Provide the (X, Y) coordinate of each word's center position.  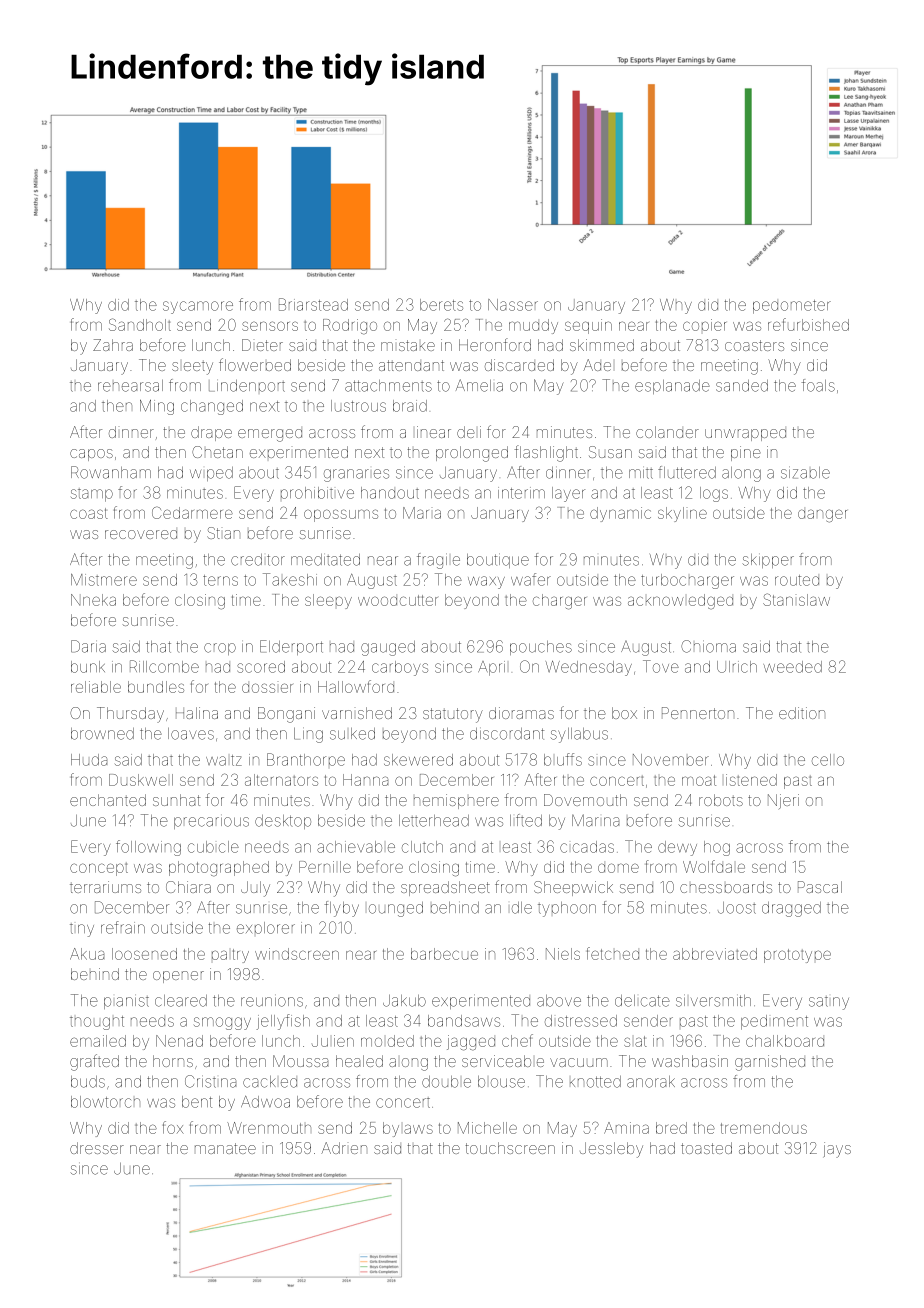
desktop (283, 822)
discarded (519, 365)
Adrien (344, 1148)
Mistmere (104, 580)
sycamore (198, 307)
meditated (325, 560)
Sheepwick (573, 888)
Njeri (783, 801)
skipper (768, 561)
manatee (225, 1148)
